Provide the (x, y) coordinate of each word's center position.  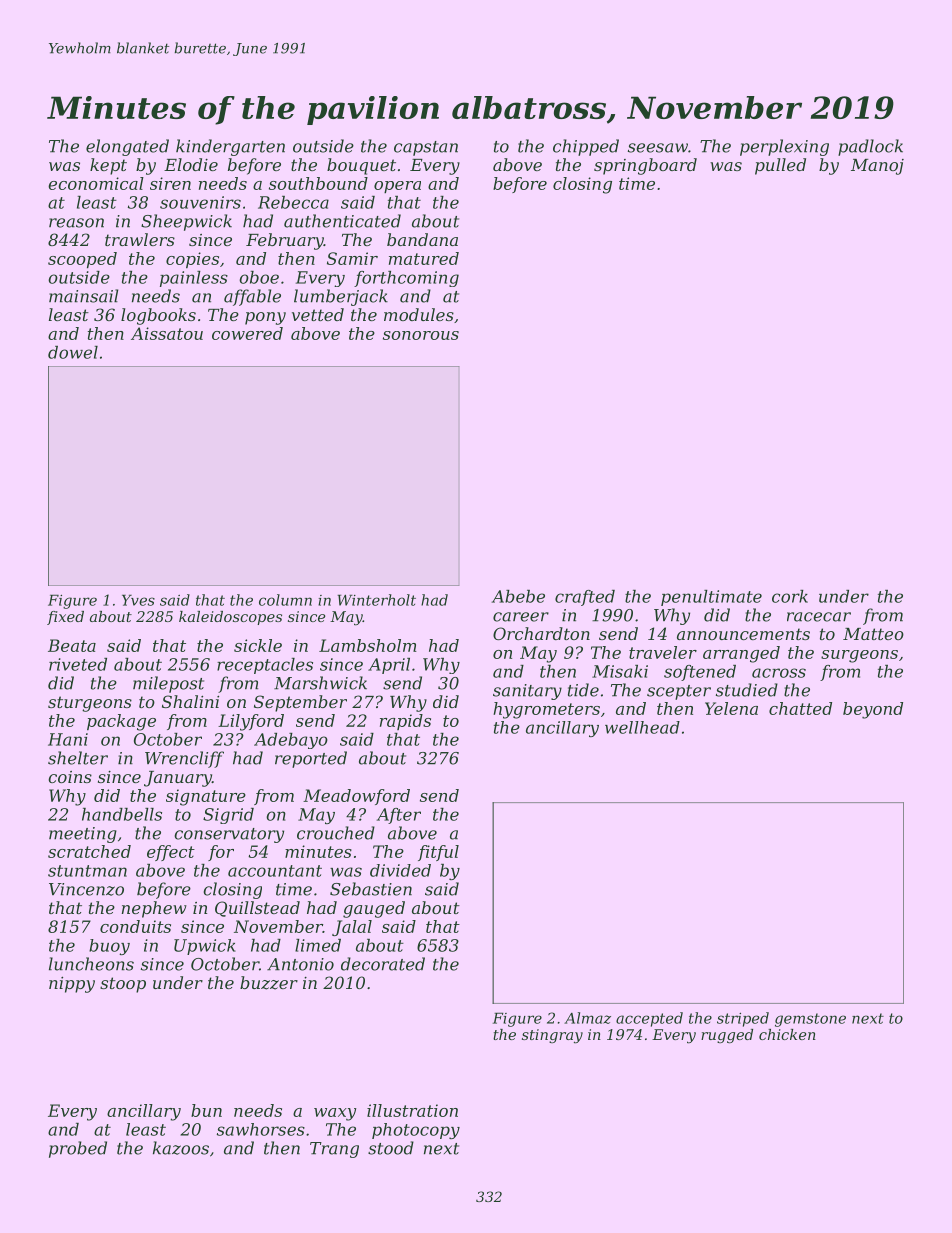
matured (424, 258)
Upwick (205, 947)
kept (108, 166)
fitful (438, 853)
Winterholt (376, 600)
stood (391, 1148)
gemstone (810, 1020)
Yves (138, 600)
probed (78, 1149)
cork (790, 596)
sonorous (421, 335)
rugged (727, 1036)
